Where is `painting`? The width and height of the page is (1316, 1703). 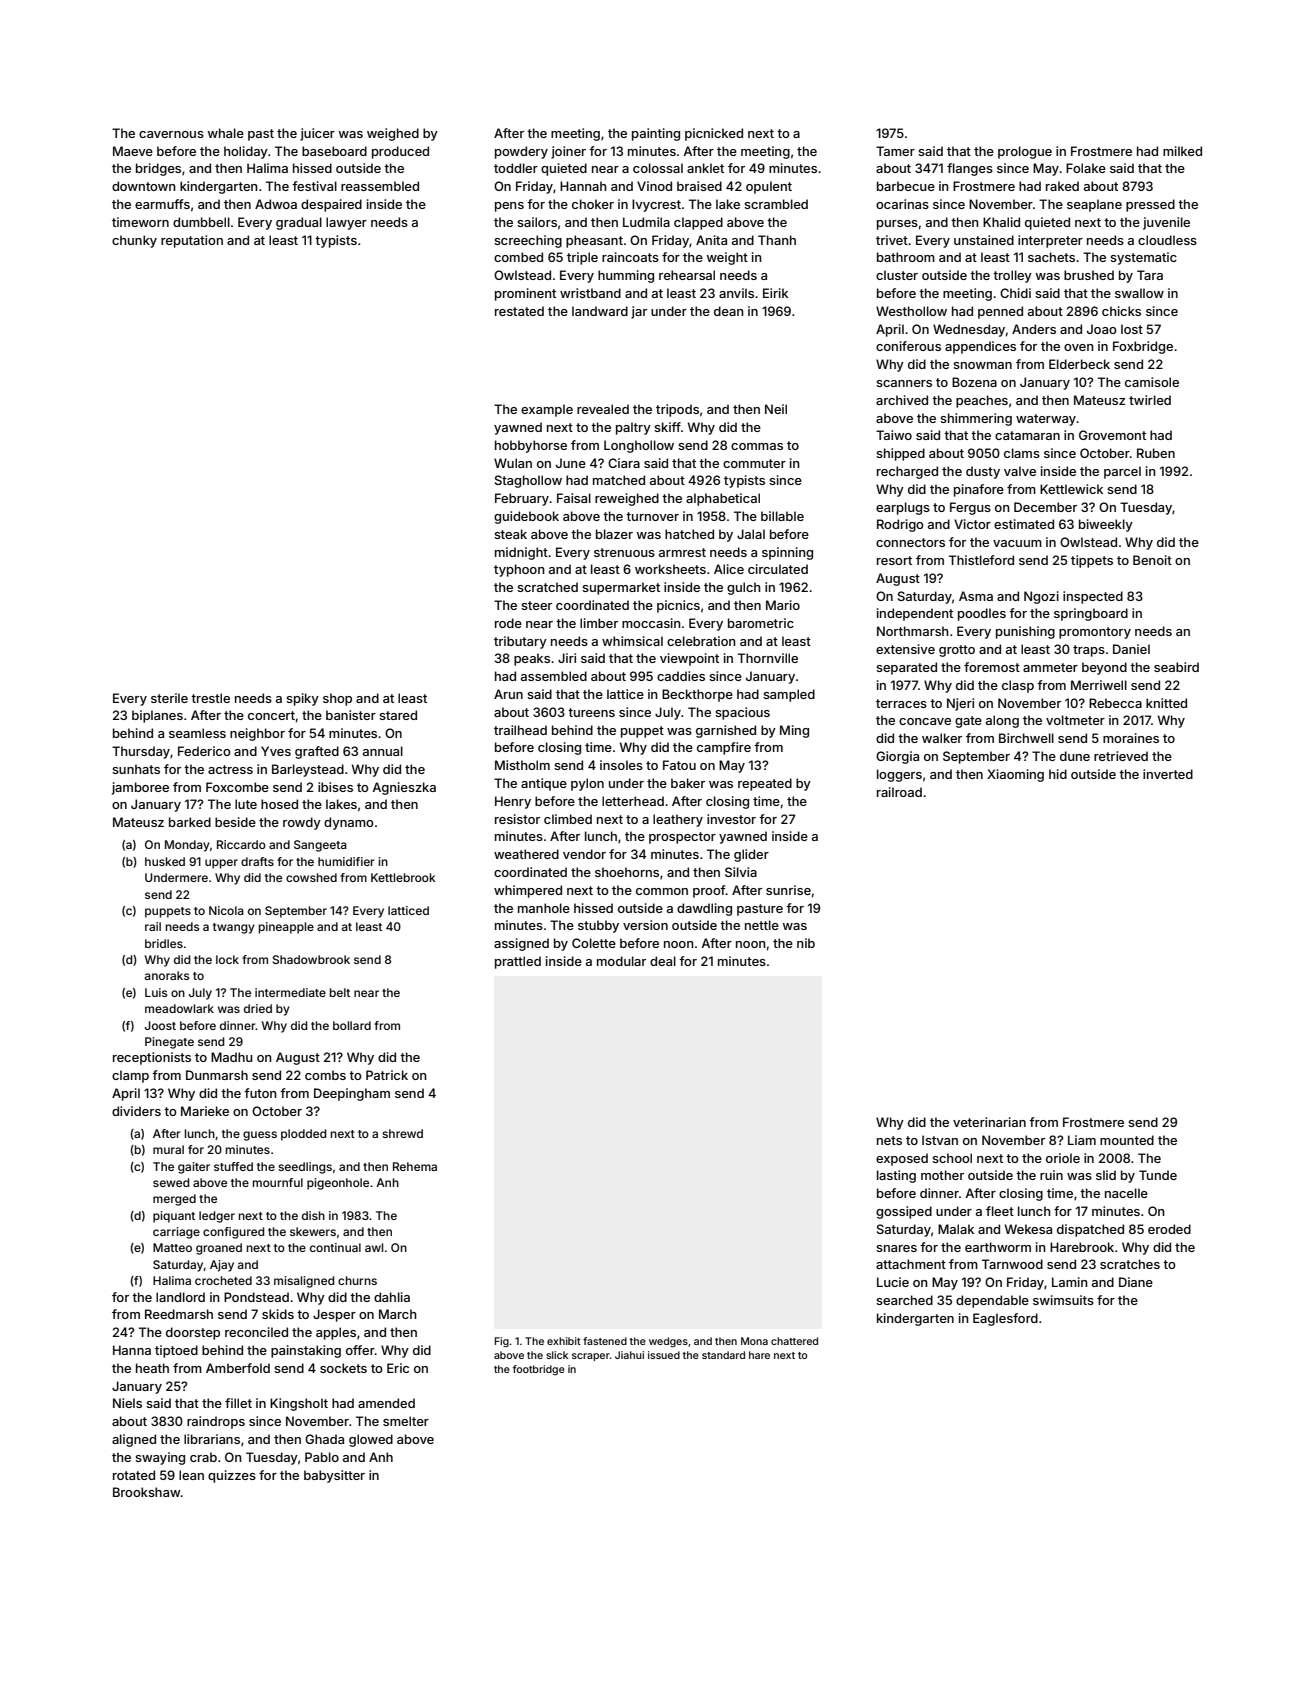 painting is located at coordinates (656, 134).
